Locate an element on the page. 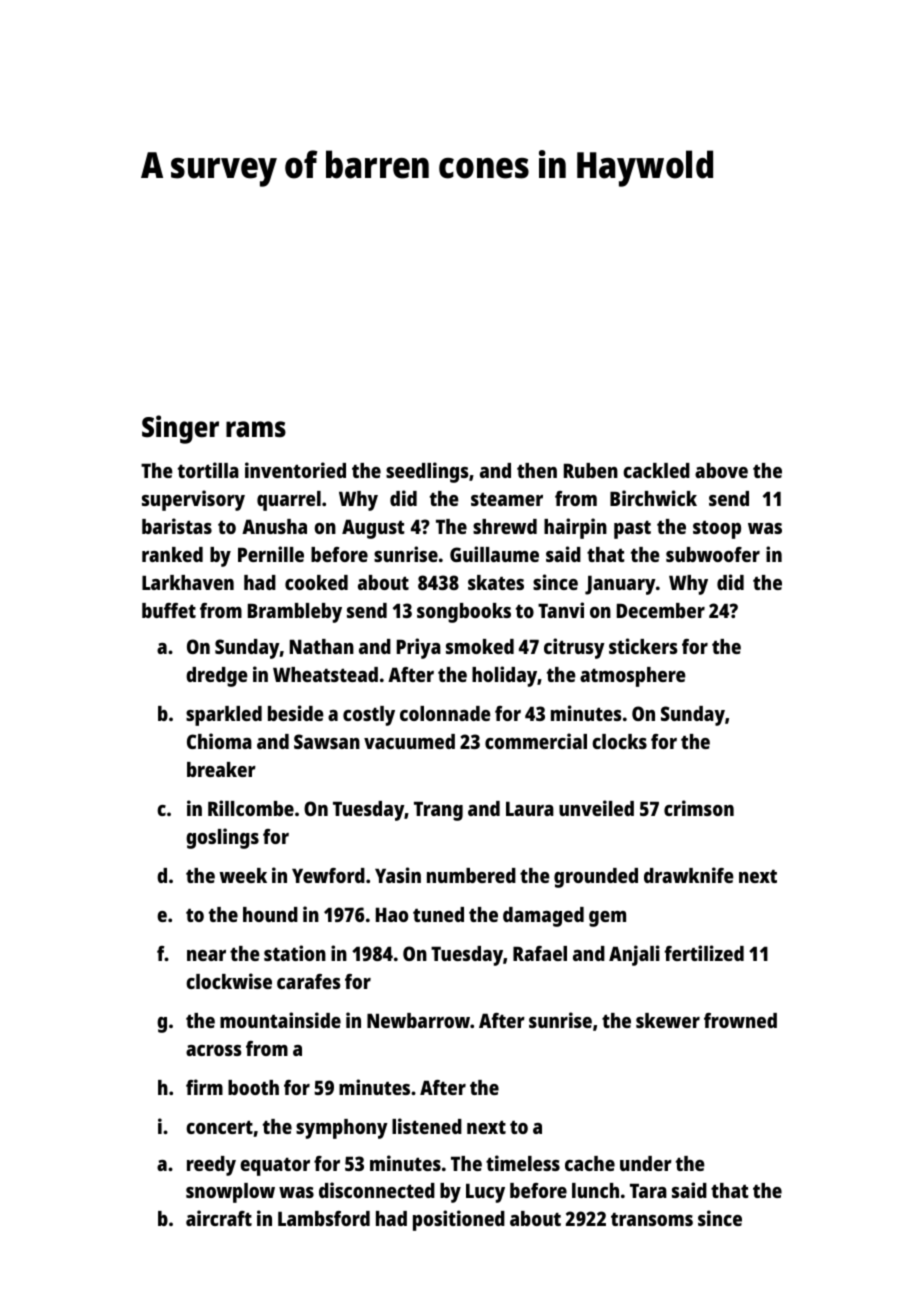 The height and width of the document is (1314, 924). skates is located at coordinates (496, 582).
